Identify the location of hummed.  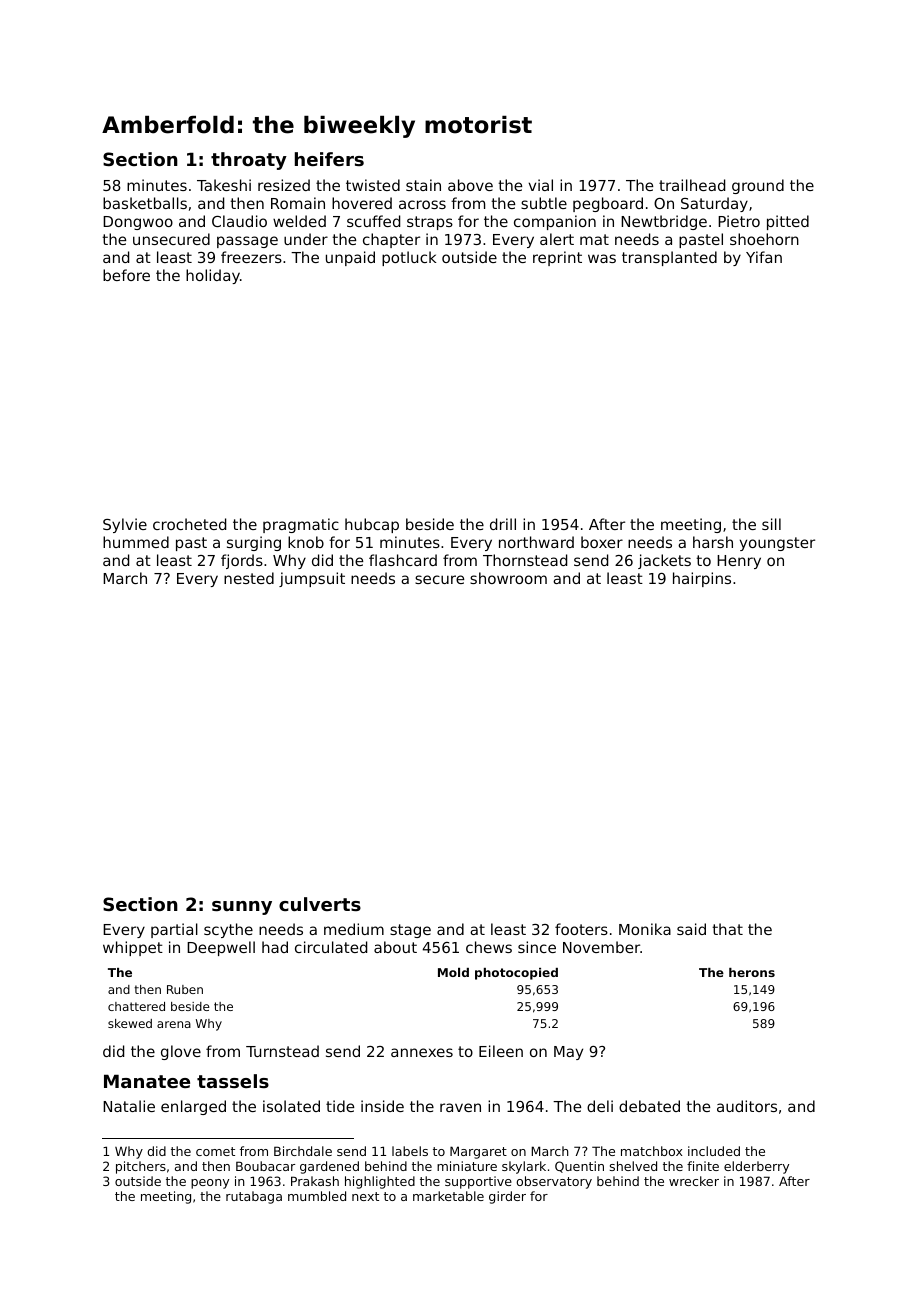
(136, 542).
